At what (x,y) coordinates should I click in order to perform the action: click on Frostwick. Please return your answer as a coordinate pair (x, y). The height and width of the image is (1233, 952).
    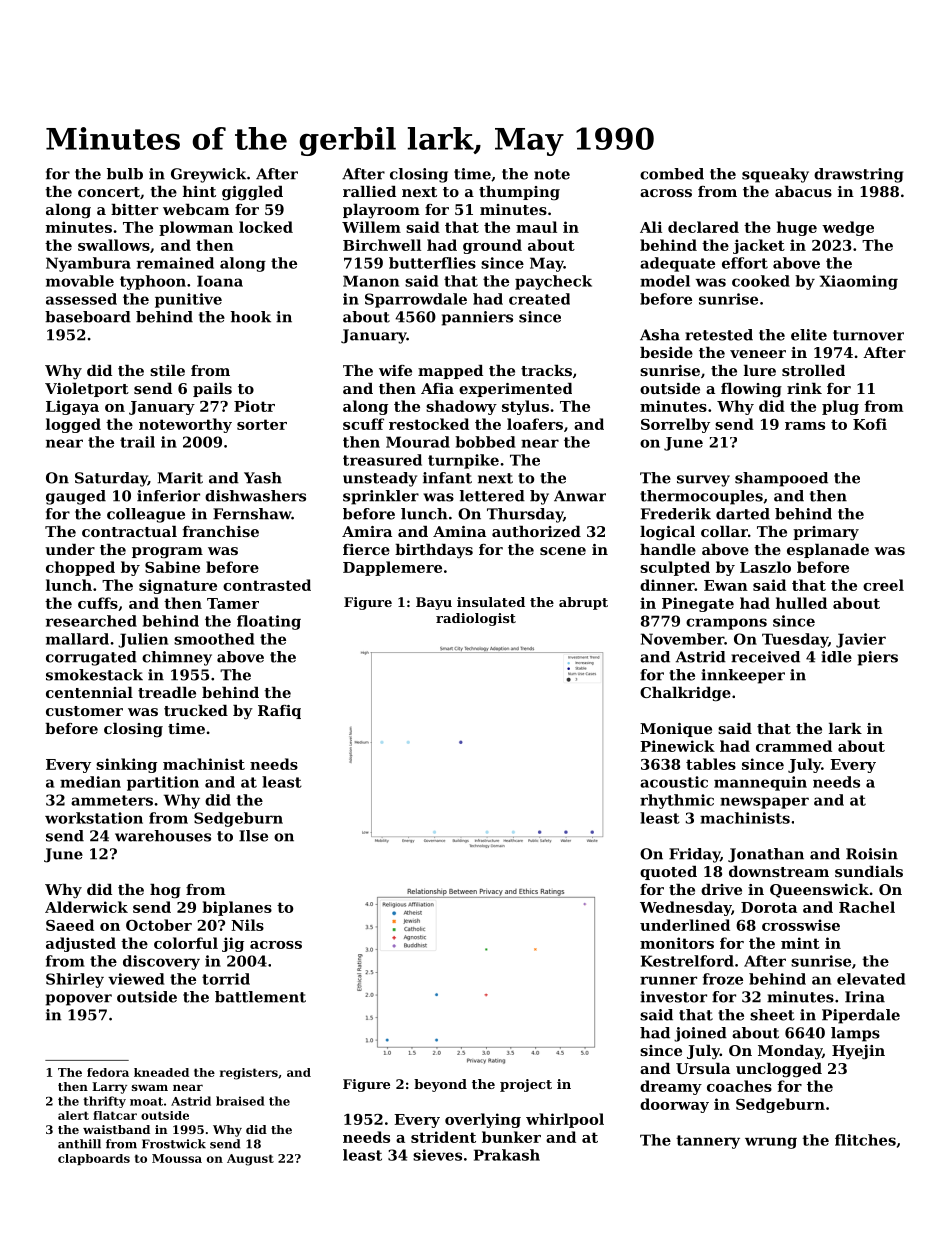
    Looking at the image, I should click on (174, 1144).
